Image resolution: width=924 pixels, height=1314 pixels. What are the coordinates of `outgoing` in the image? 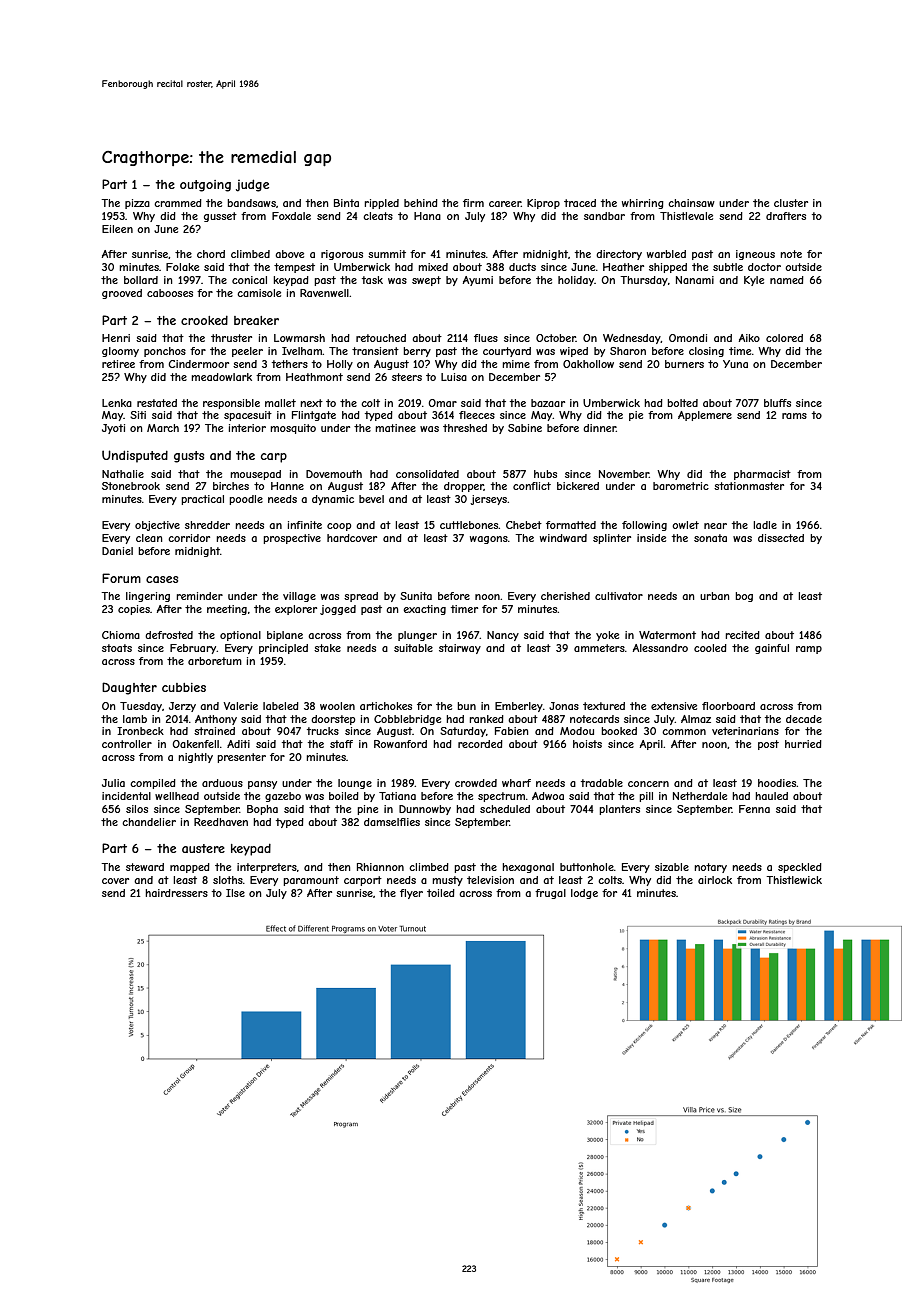 It's located at (205, 186).
